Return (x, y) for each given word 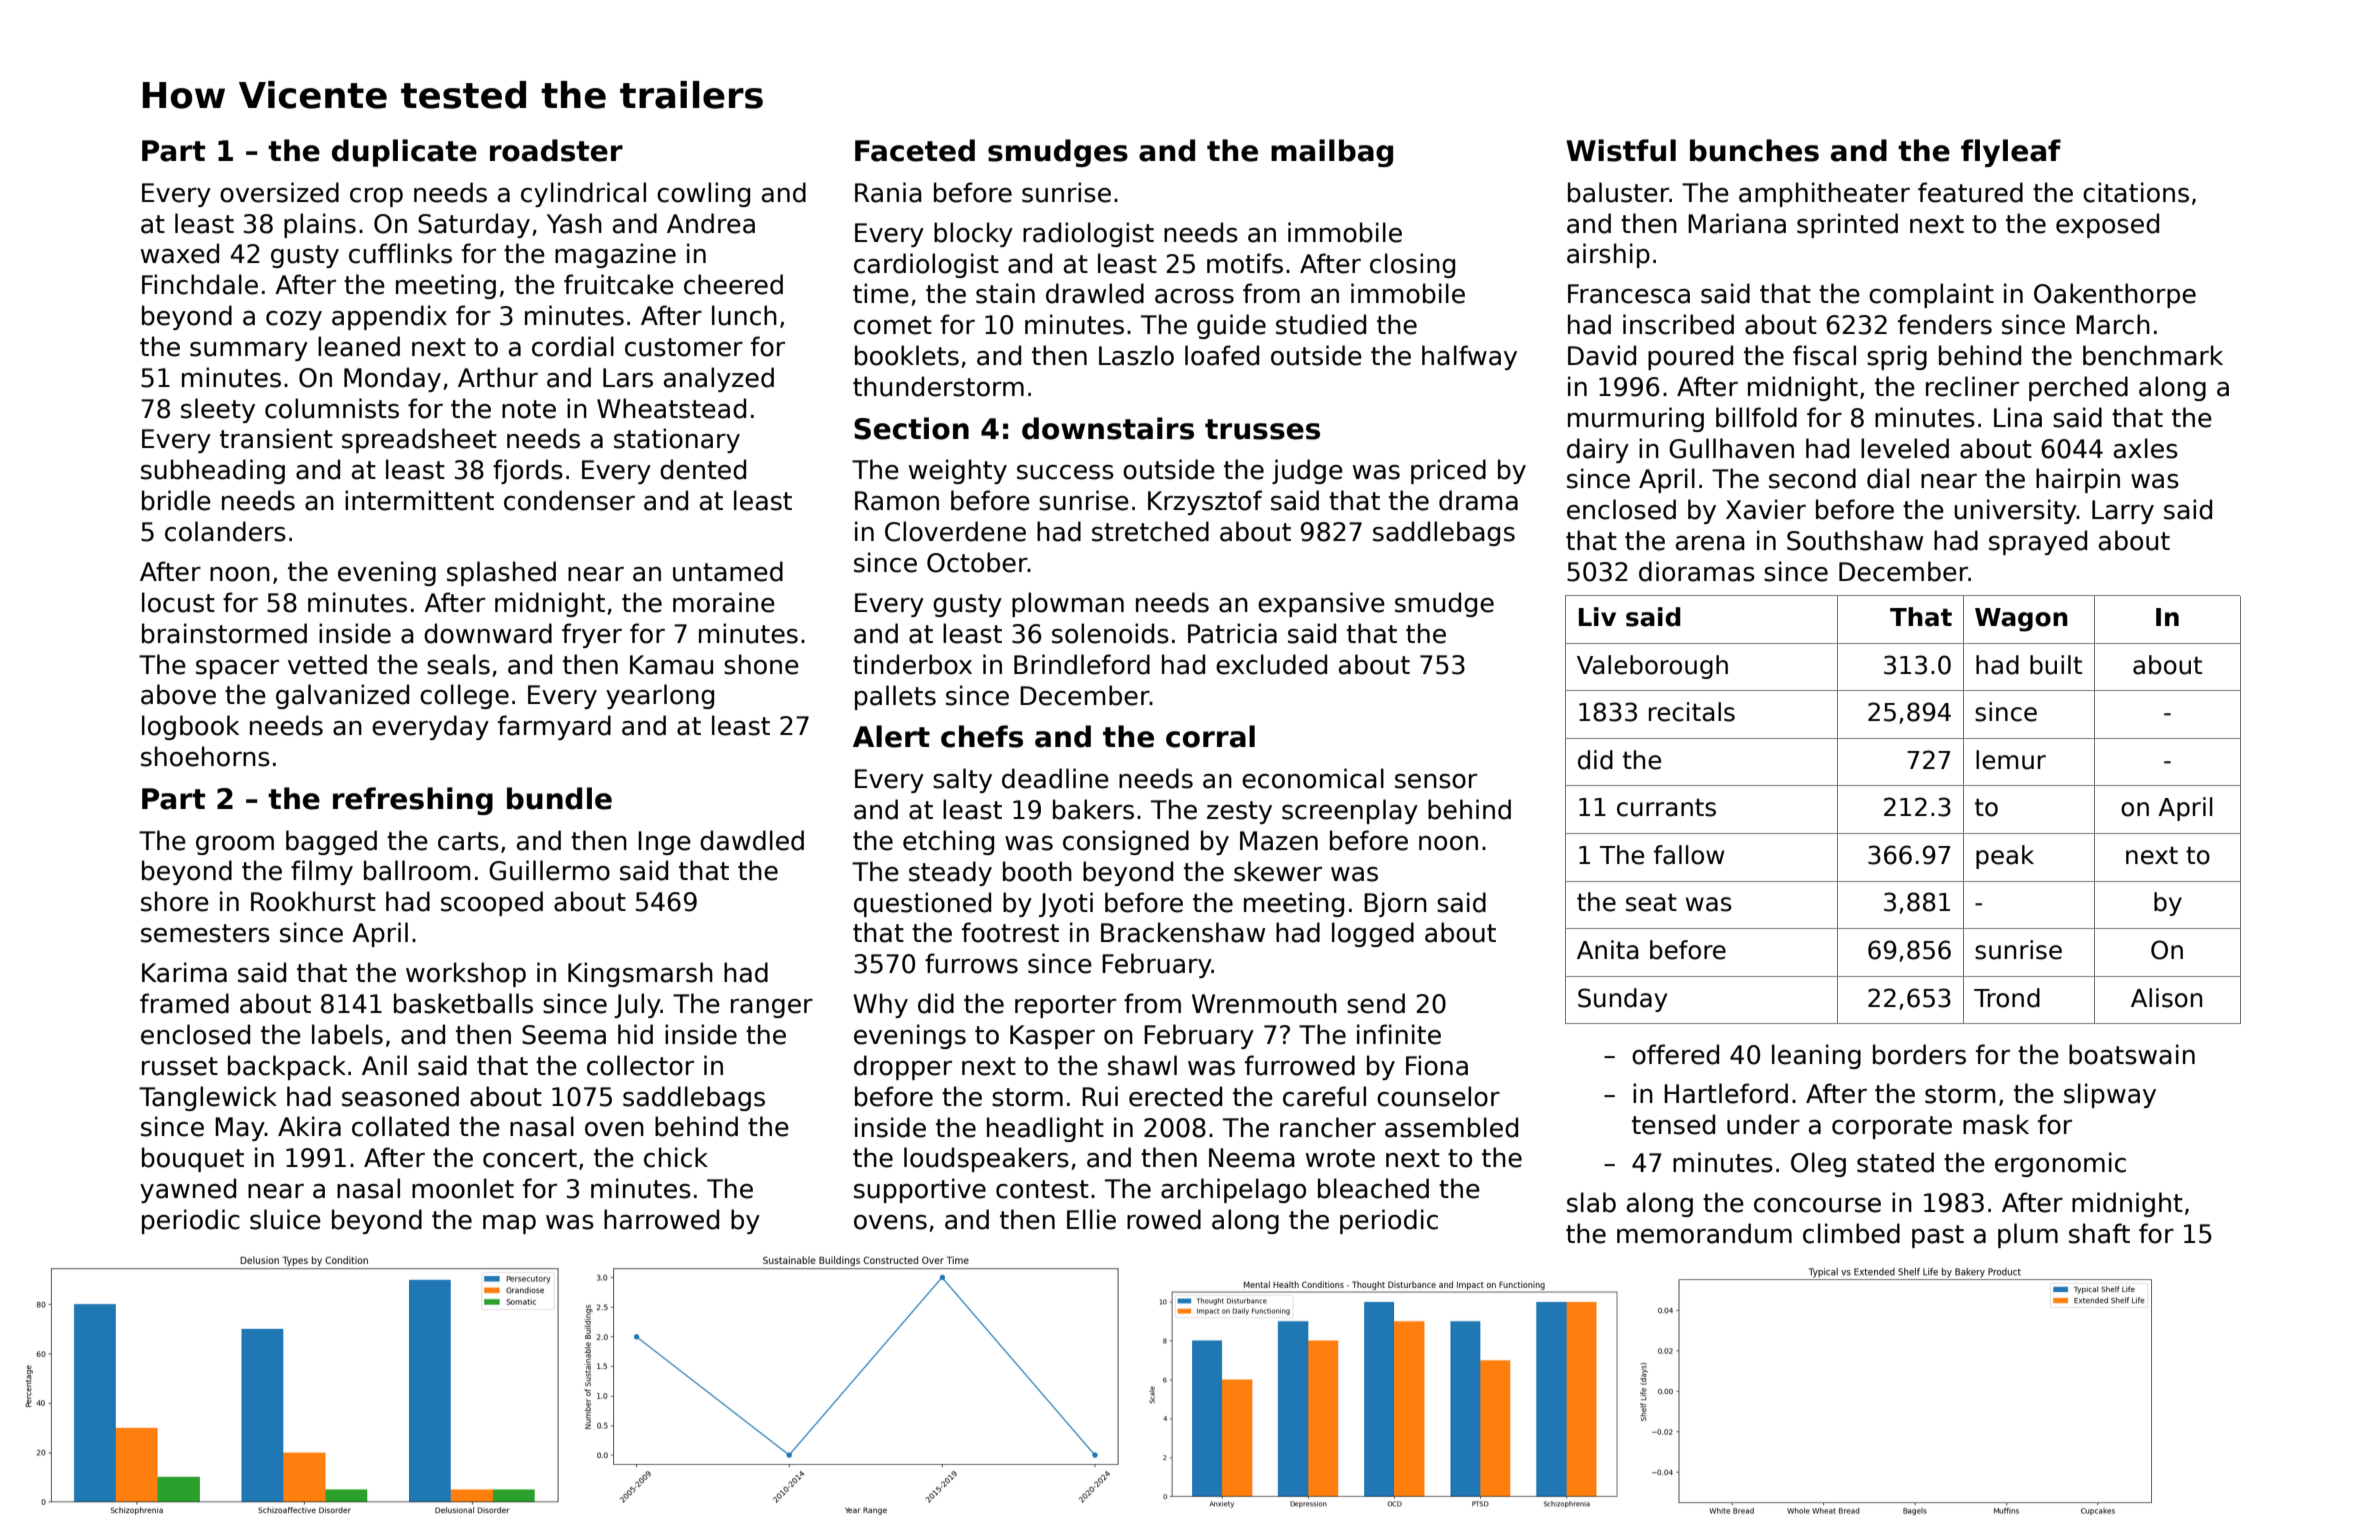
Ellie (1091, 1219)
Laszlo (1136, 355)
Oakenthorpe (2115, 295)
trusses (1262, 429)
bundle (559, 798)
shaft (2099, 1233)
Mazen (1279, 841)
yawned (188, 1190)
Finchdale (200, 284)
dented (703, 469)
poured (1690, 357)
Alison (2166, 998)
